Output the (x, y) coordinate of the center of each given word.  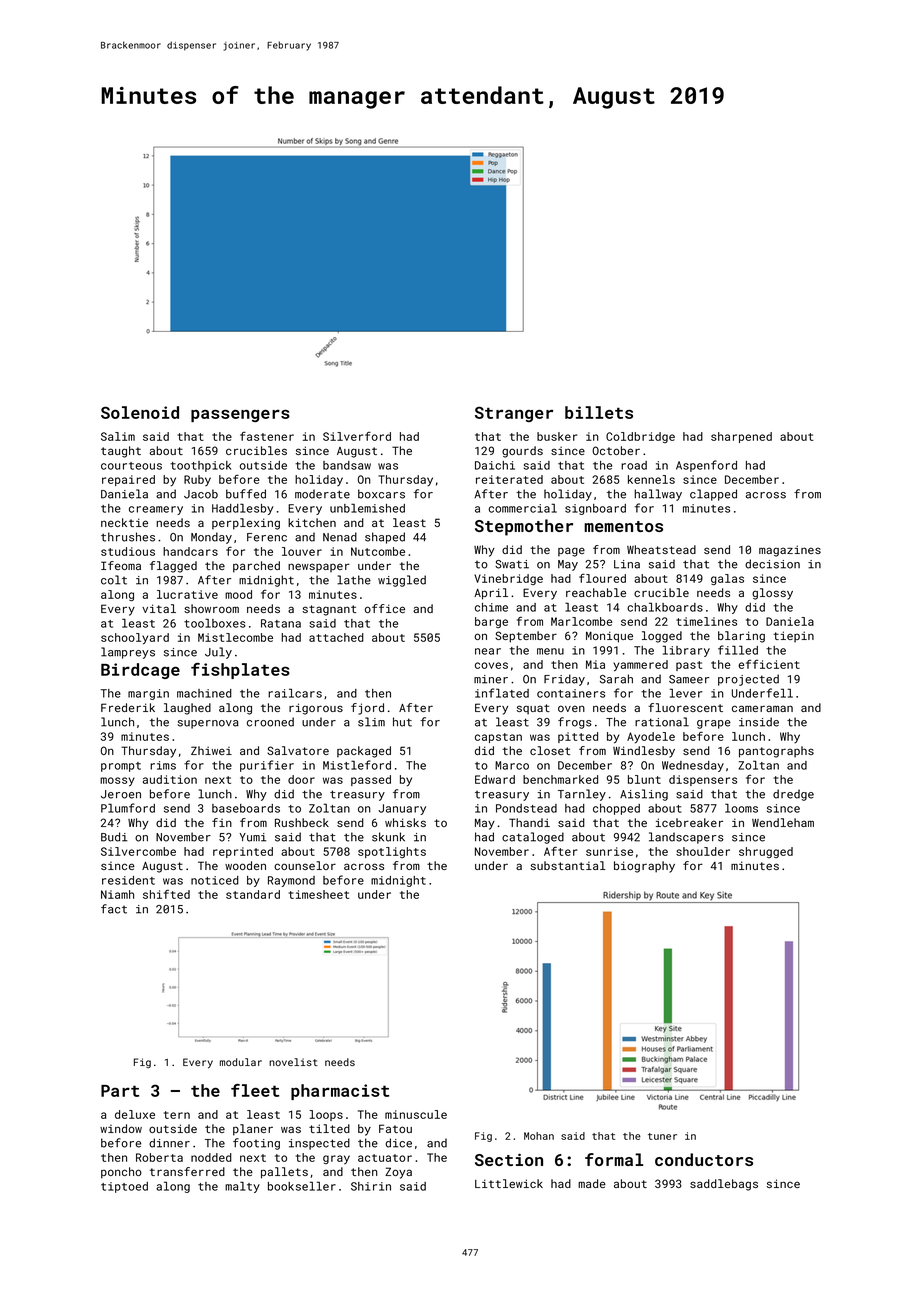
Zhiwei (211, 750)
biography (644, 867)
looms (741, 808)
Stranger (514, 414)
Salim (118, 436)
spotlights (392, 852)
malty (242, 1187)
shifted (166, 894)
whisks (405, 822)
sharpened (741, 437)
